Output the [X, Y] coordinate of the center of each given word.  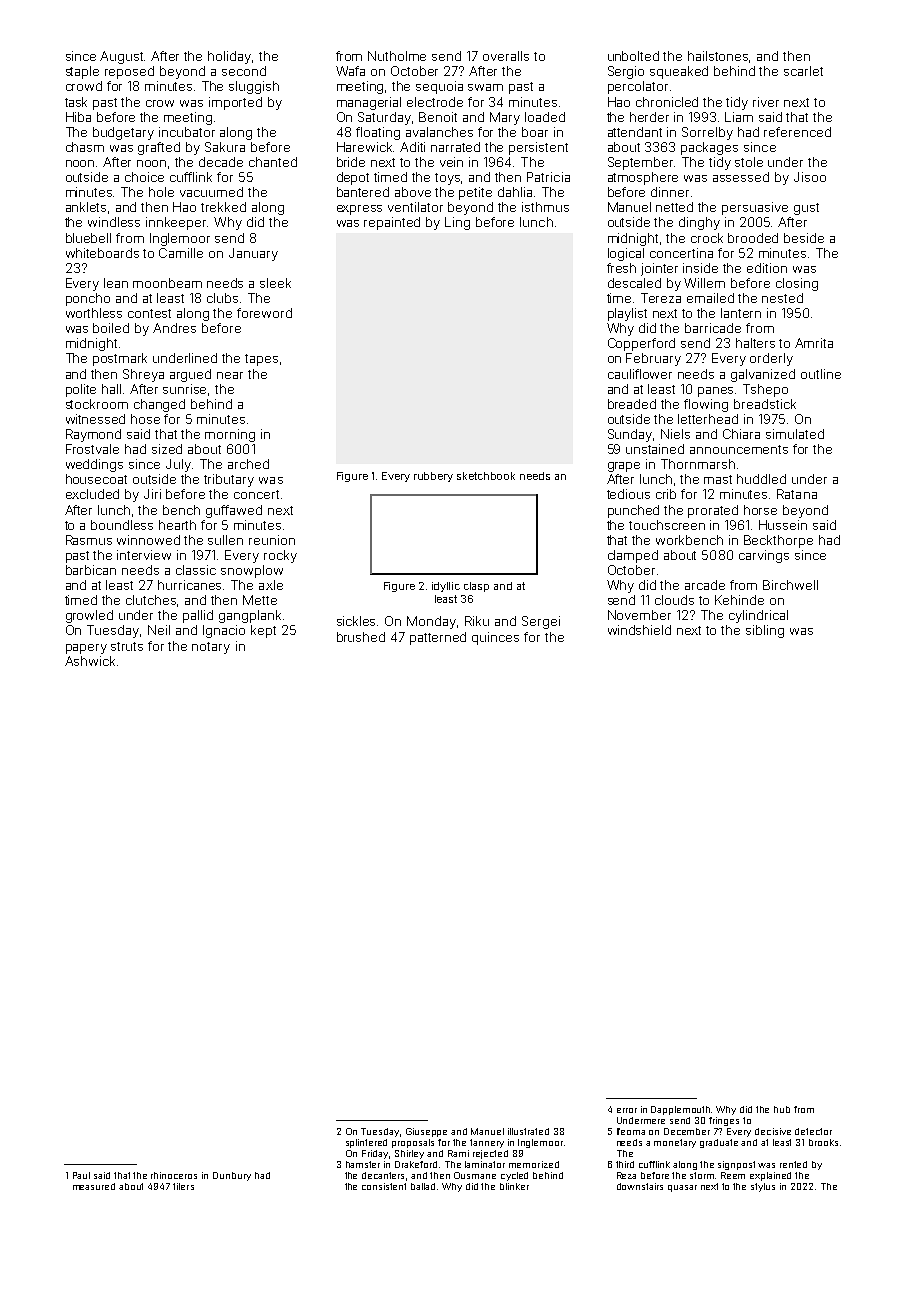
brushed [361, 637]
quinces [495, 638]
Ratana [797, 494]
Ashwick [90, 661]
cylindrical [758, 616]
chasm [85, 147]
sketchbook [486, 476]
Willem [704, 283]
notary [211, 648]
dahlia [515, 192]
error [627, 1110]
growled [89, 616]
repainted [392, 223]
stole [749, 162]
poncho [88, 299]
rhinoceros [174, 1175]
